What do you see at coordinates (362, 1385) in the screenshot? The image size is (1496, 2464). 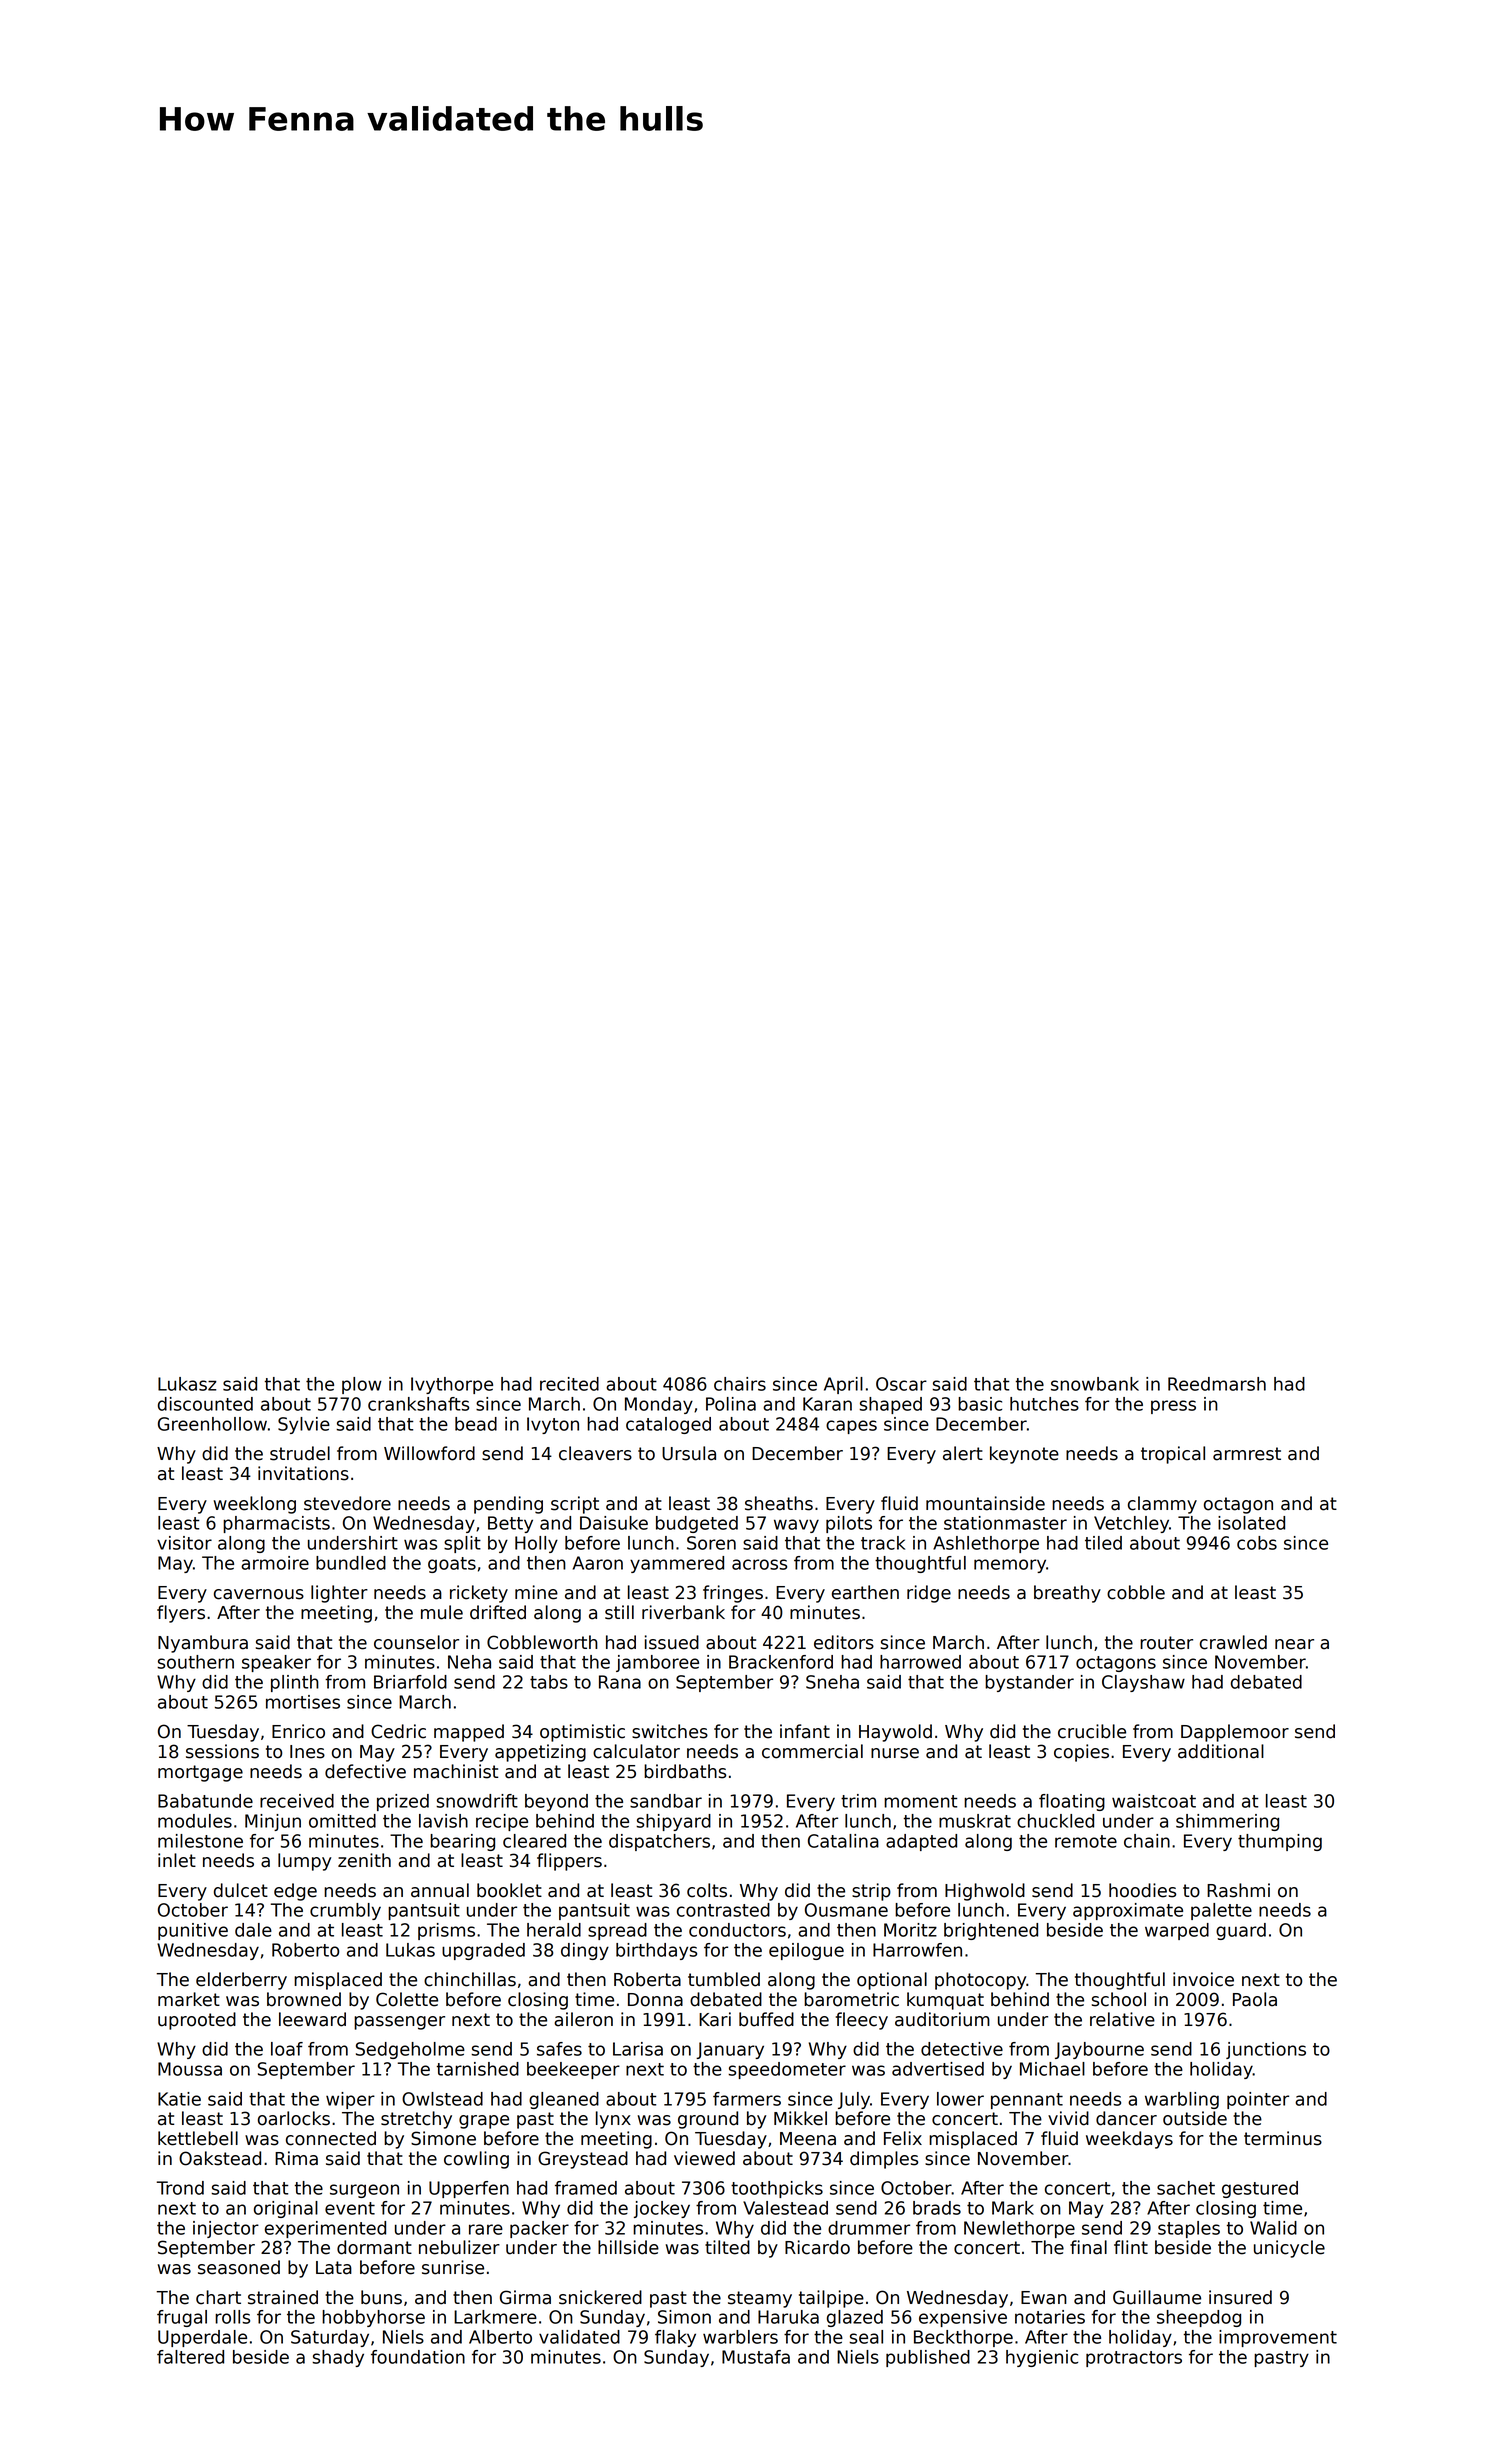 I see `plow` at bounding box center [362, 1385].
